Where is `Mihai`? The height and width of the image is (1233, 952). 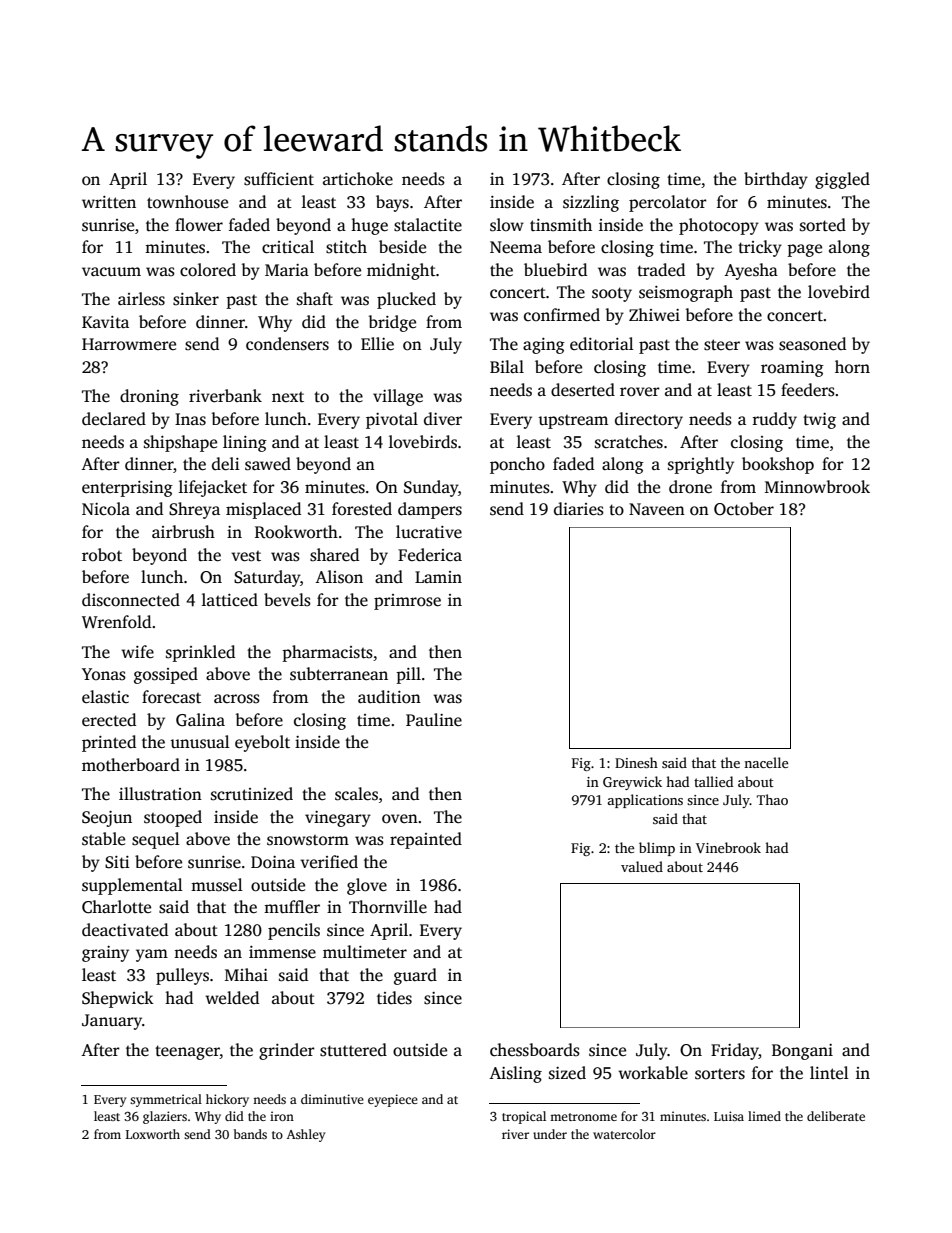
Mihai is located at coordinates (246, 974).
